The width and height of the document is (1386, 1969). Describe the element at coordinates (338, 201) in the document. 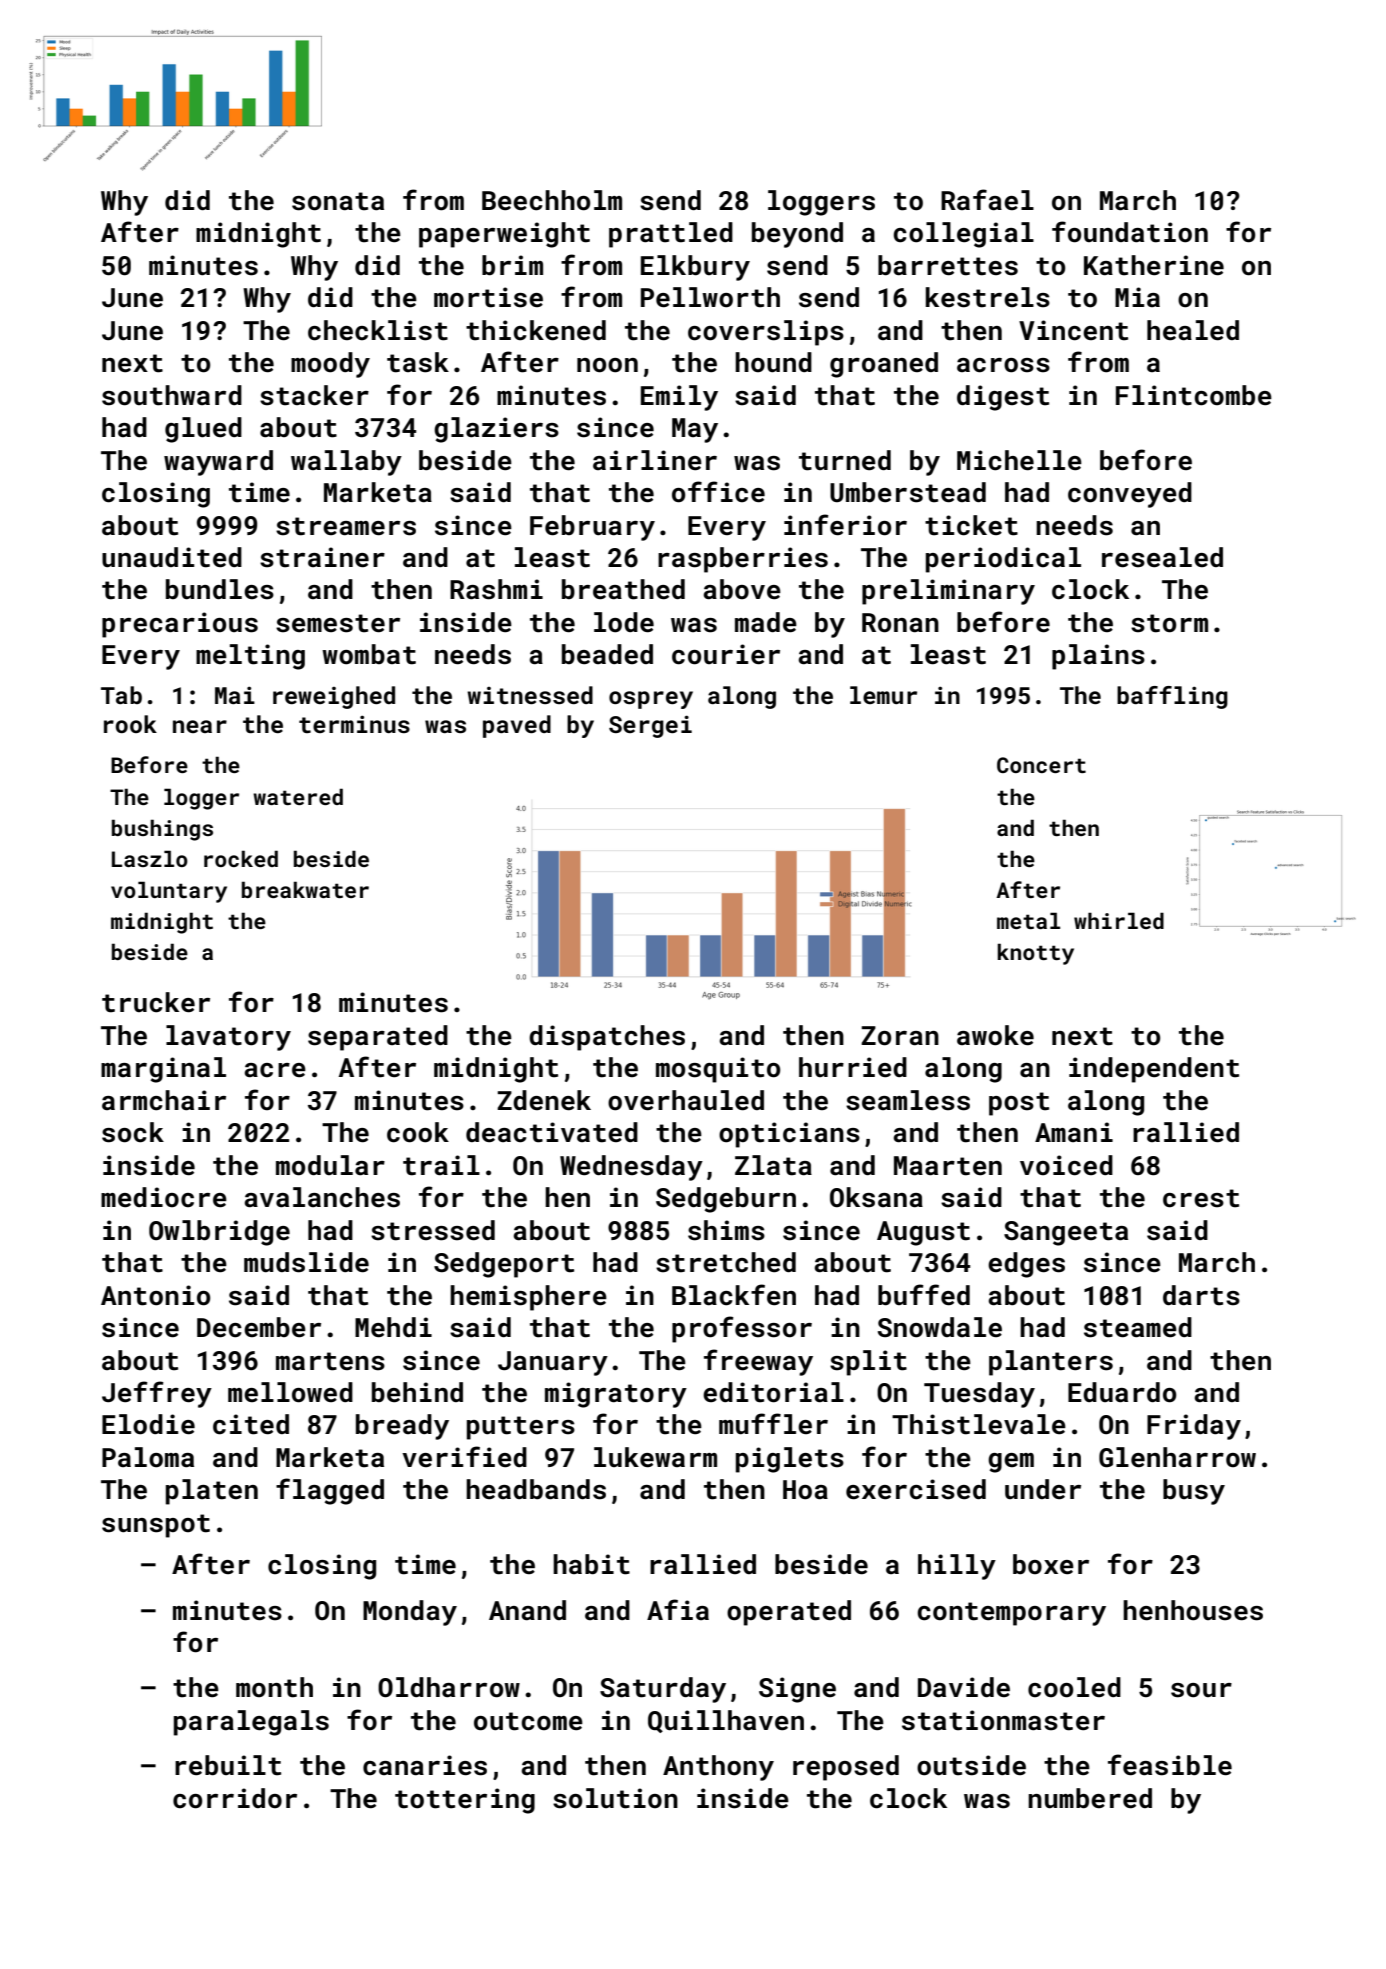

I see `sonata` at that location.
